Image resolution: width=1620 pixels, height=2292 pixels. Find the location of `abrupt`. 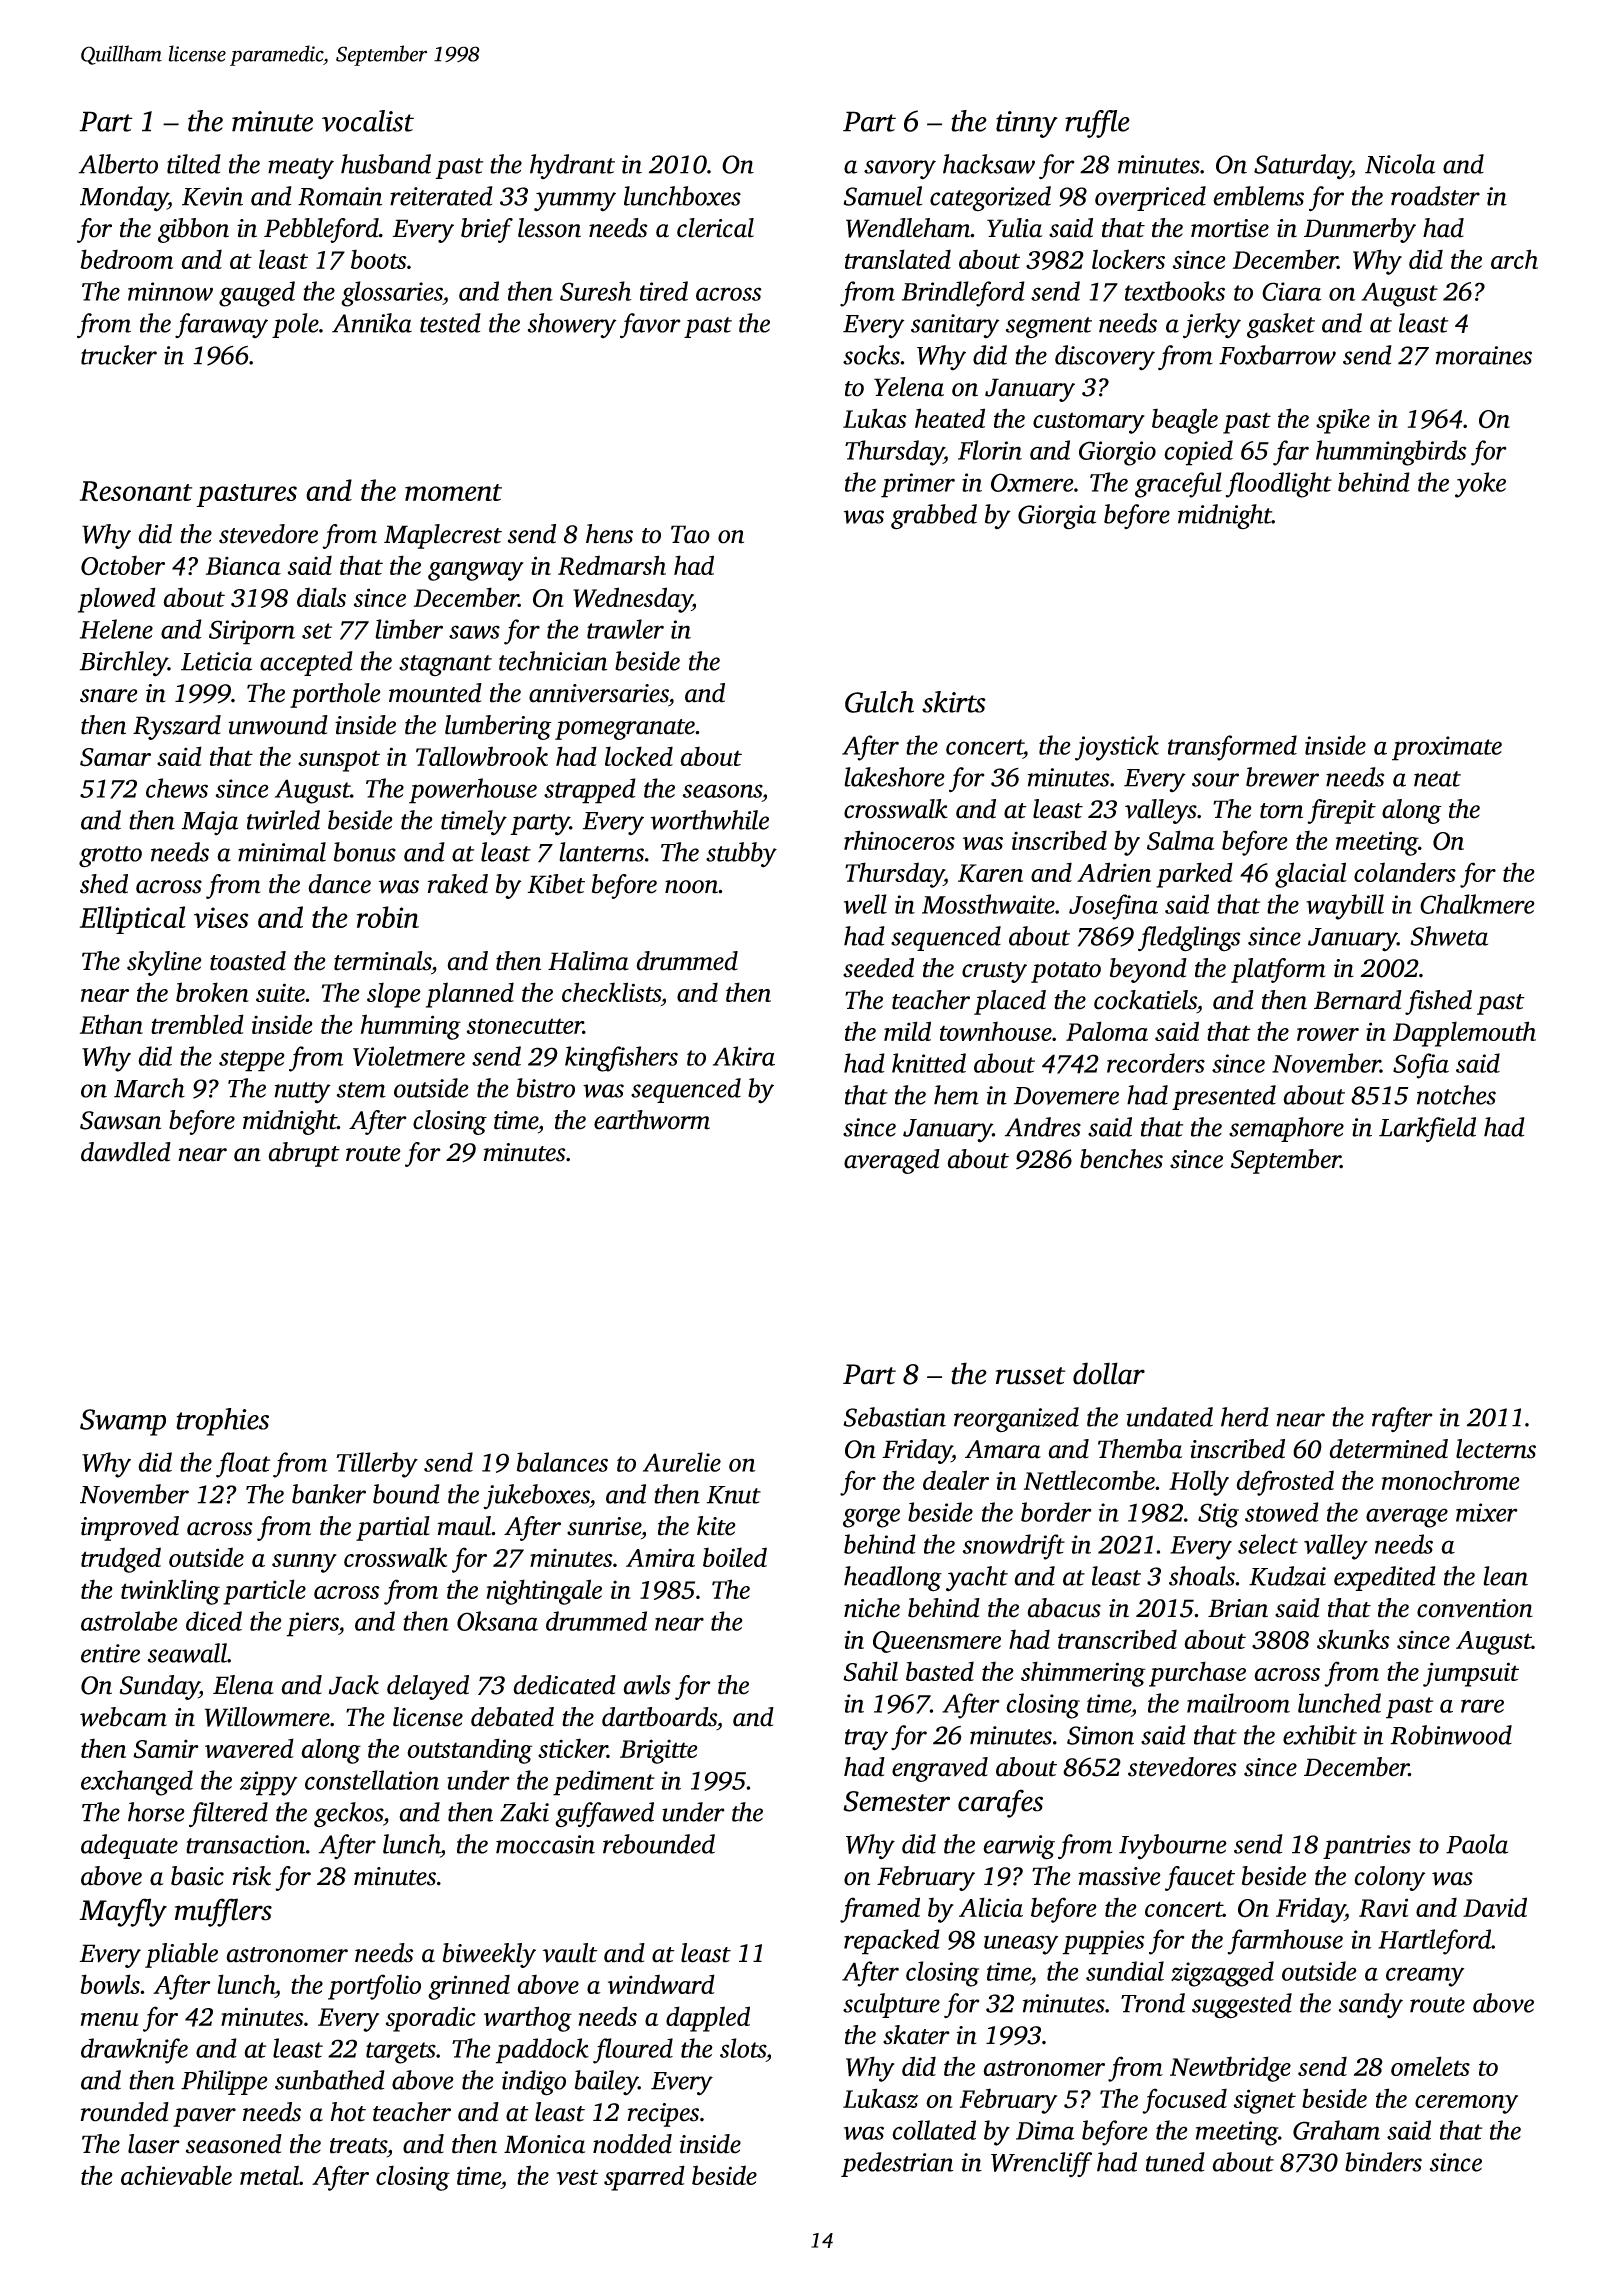

abrupt is located at coordinates (304, 1154).
